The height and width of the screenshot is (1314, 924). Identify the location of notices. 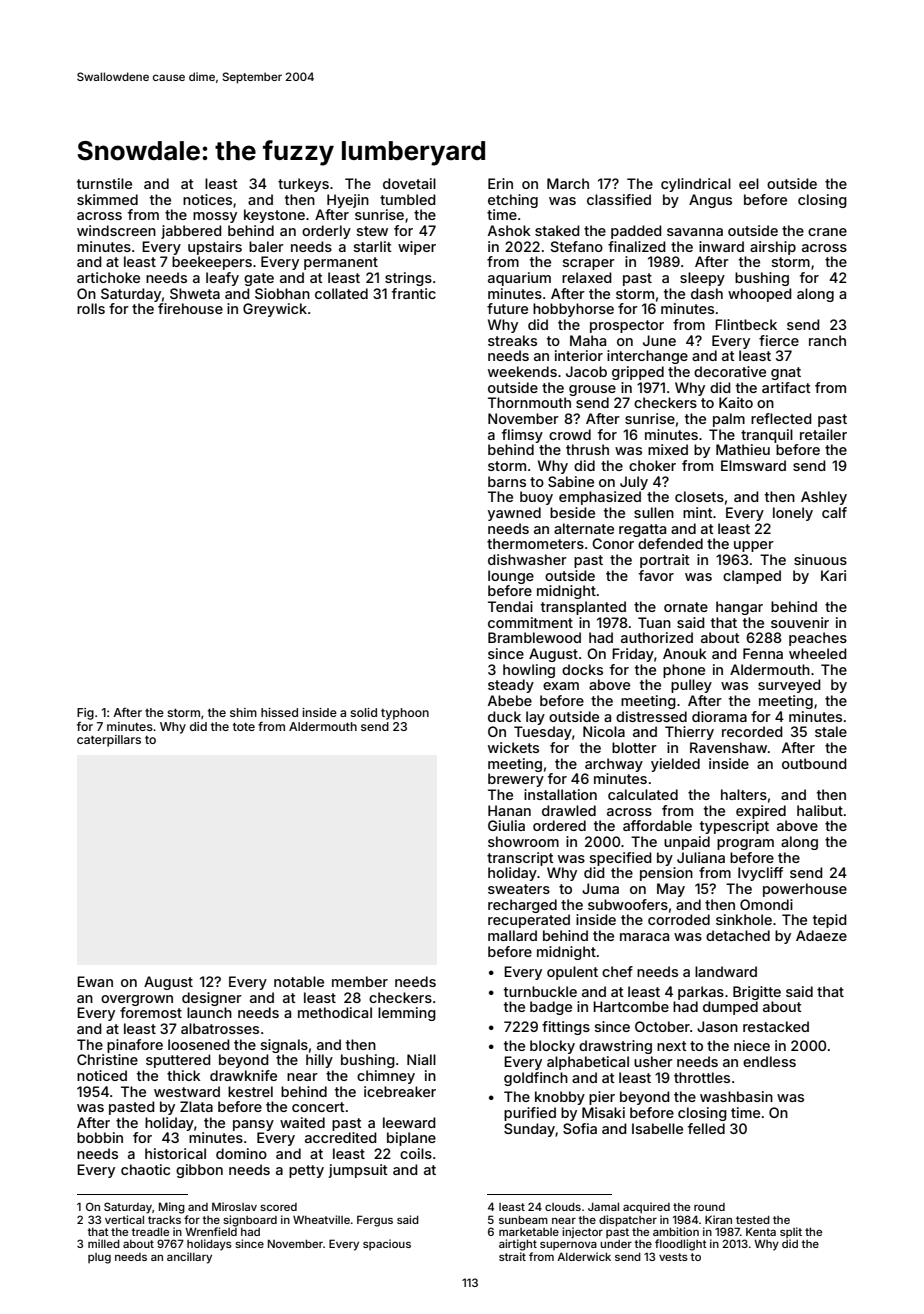
(207, 199).
